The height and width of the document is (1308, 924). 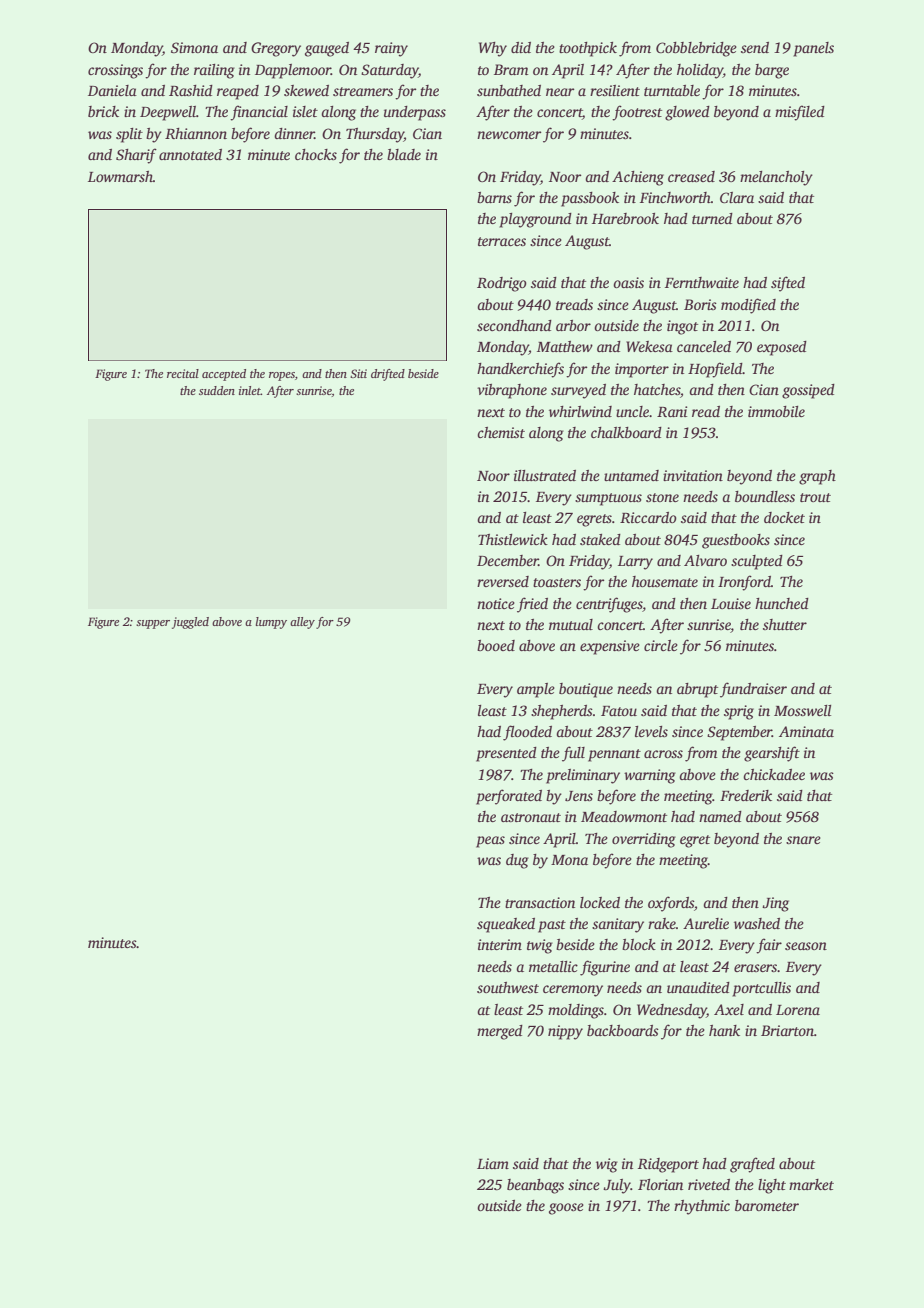 What do you see at coordinates (813, 49) in the document?
I see `panels` at bounding box center [813, 49].
